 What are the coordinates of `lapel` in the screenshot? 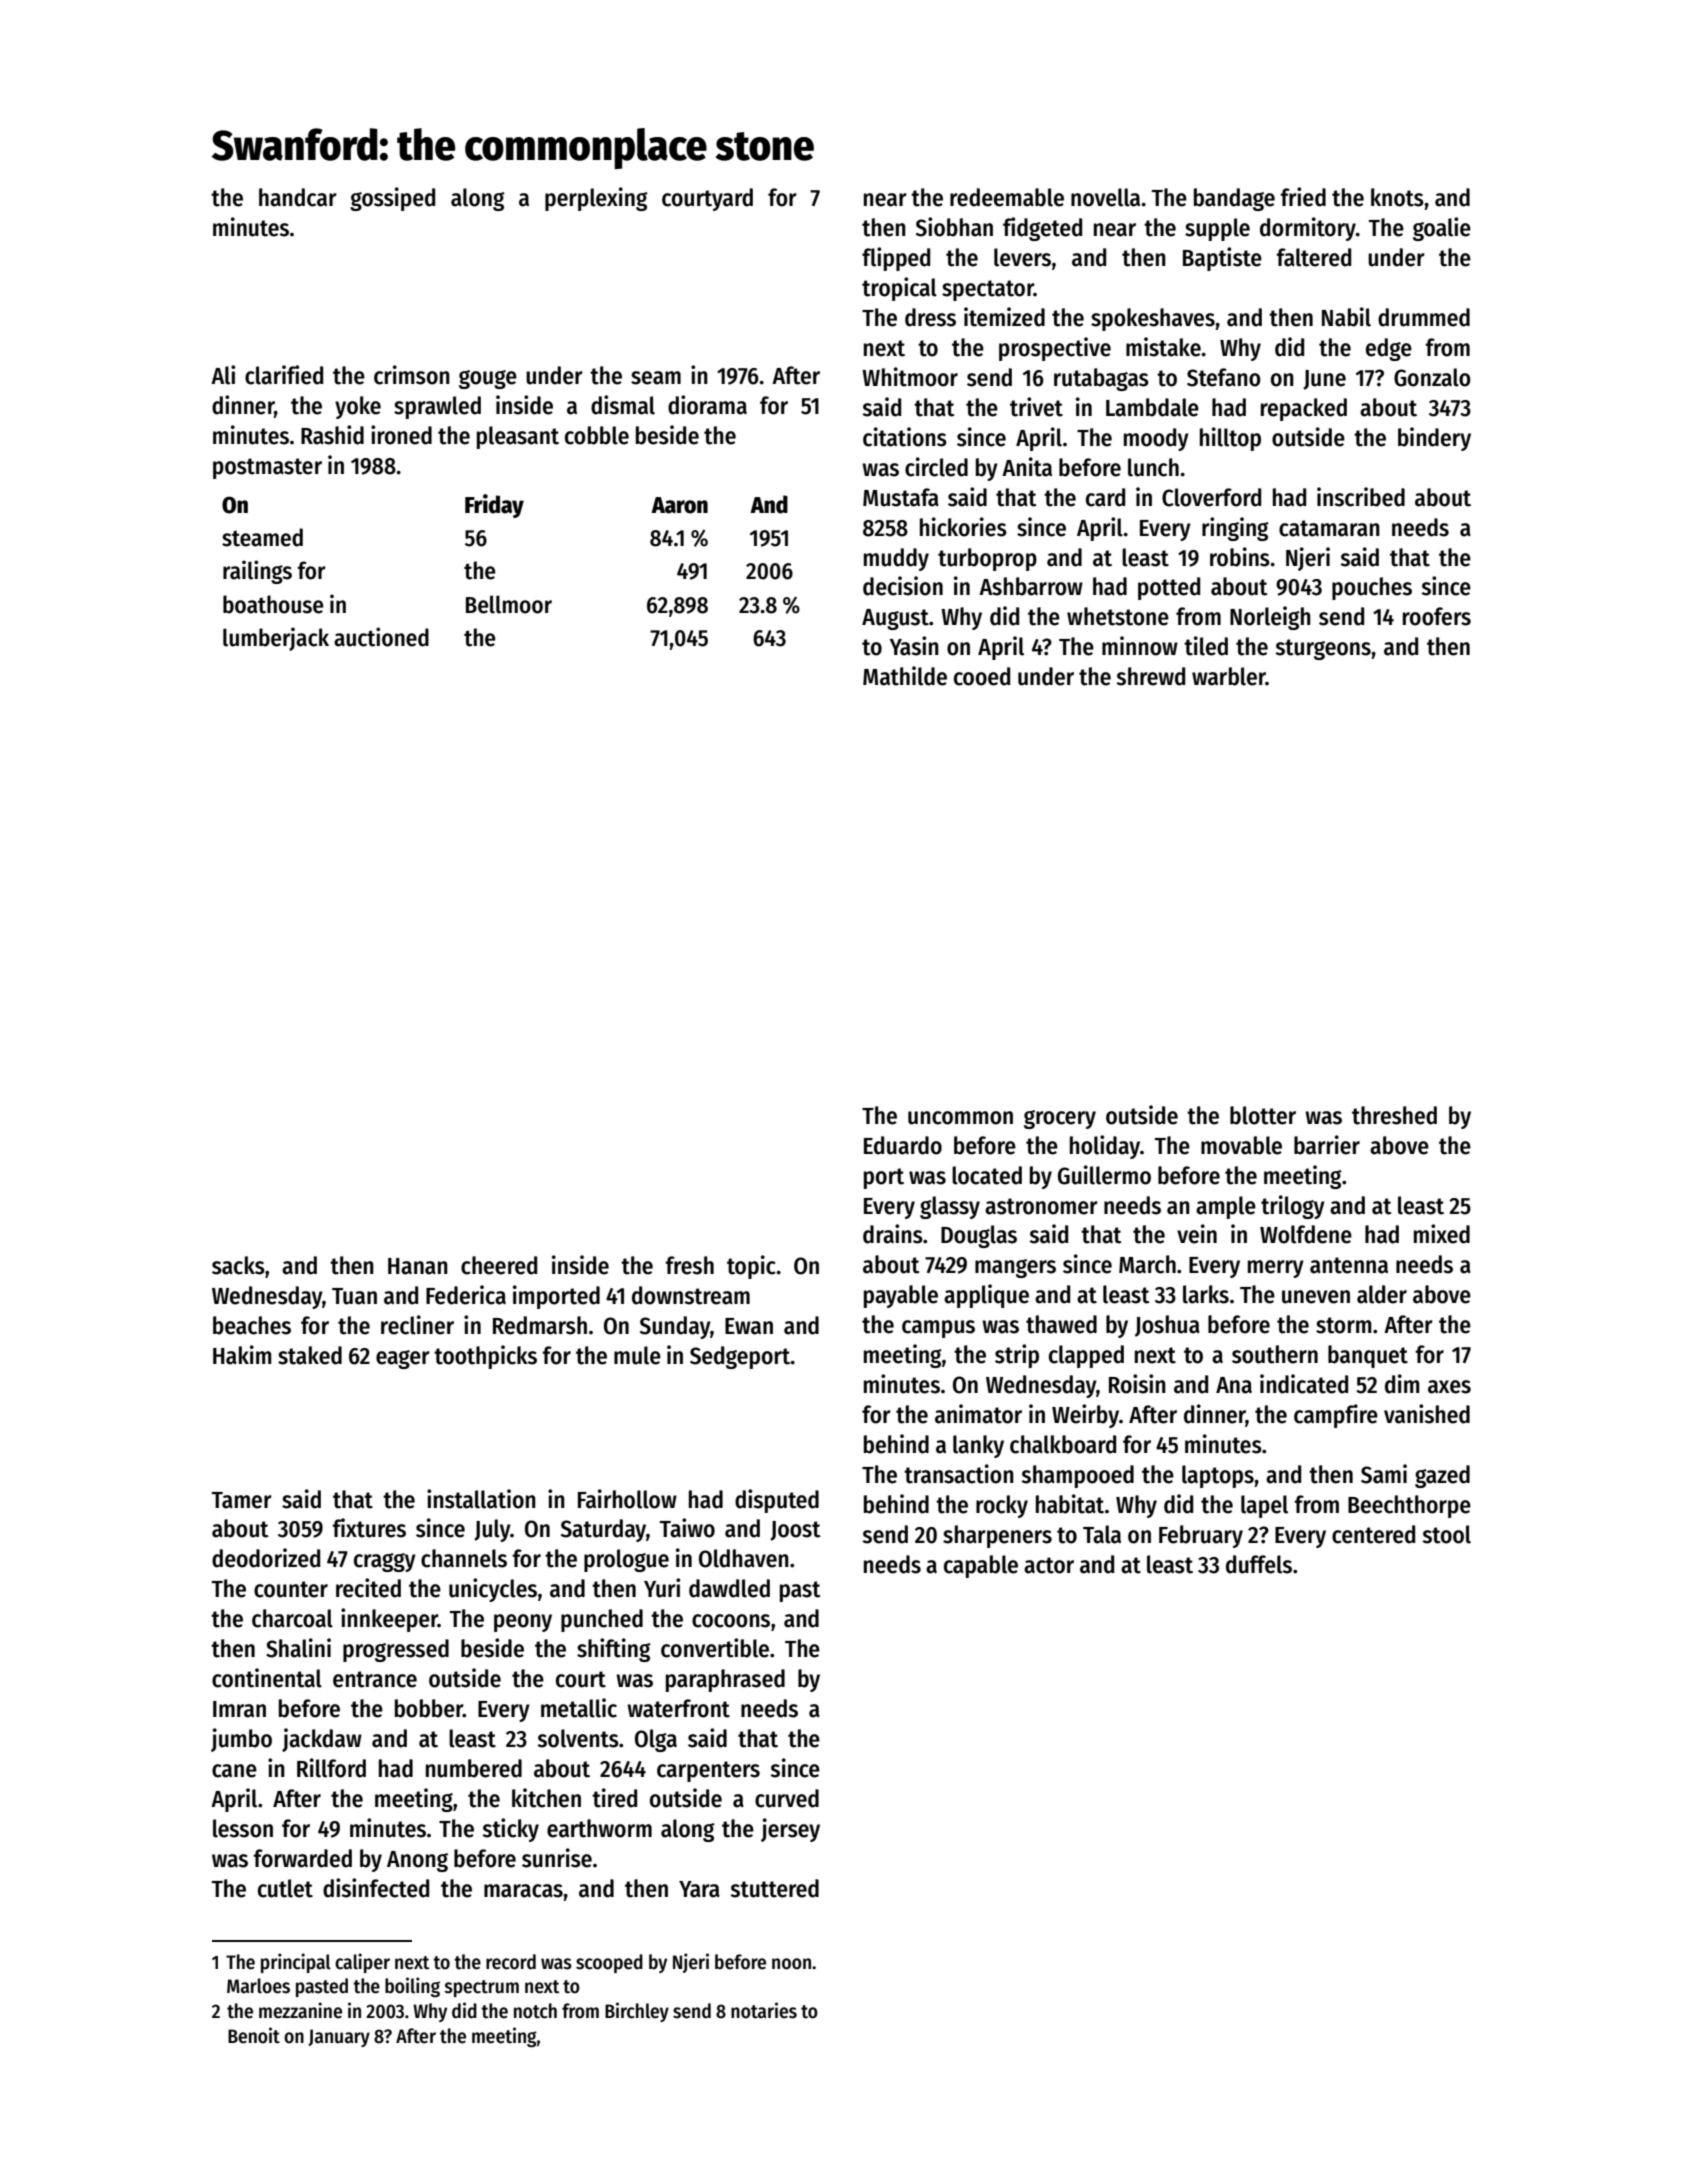 It's located at (1264, 1506).
